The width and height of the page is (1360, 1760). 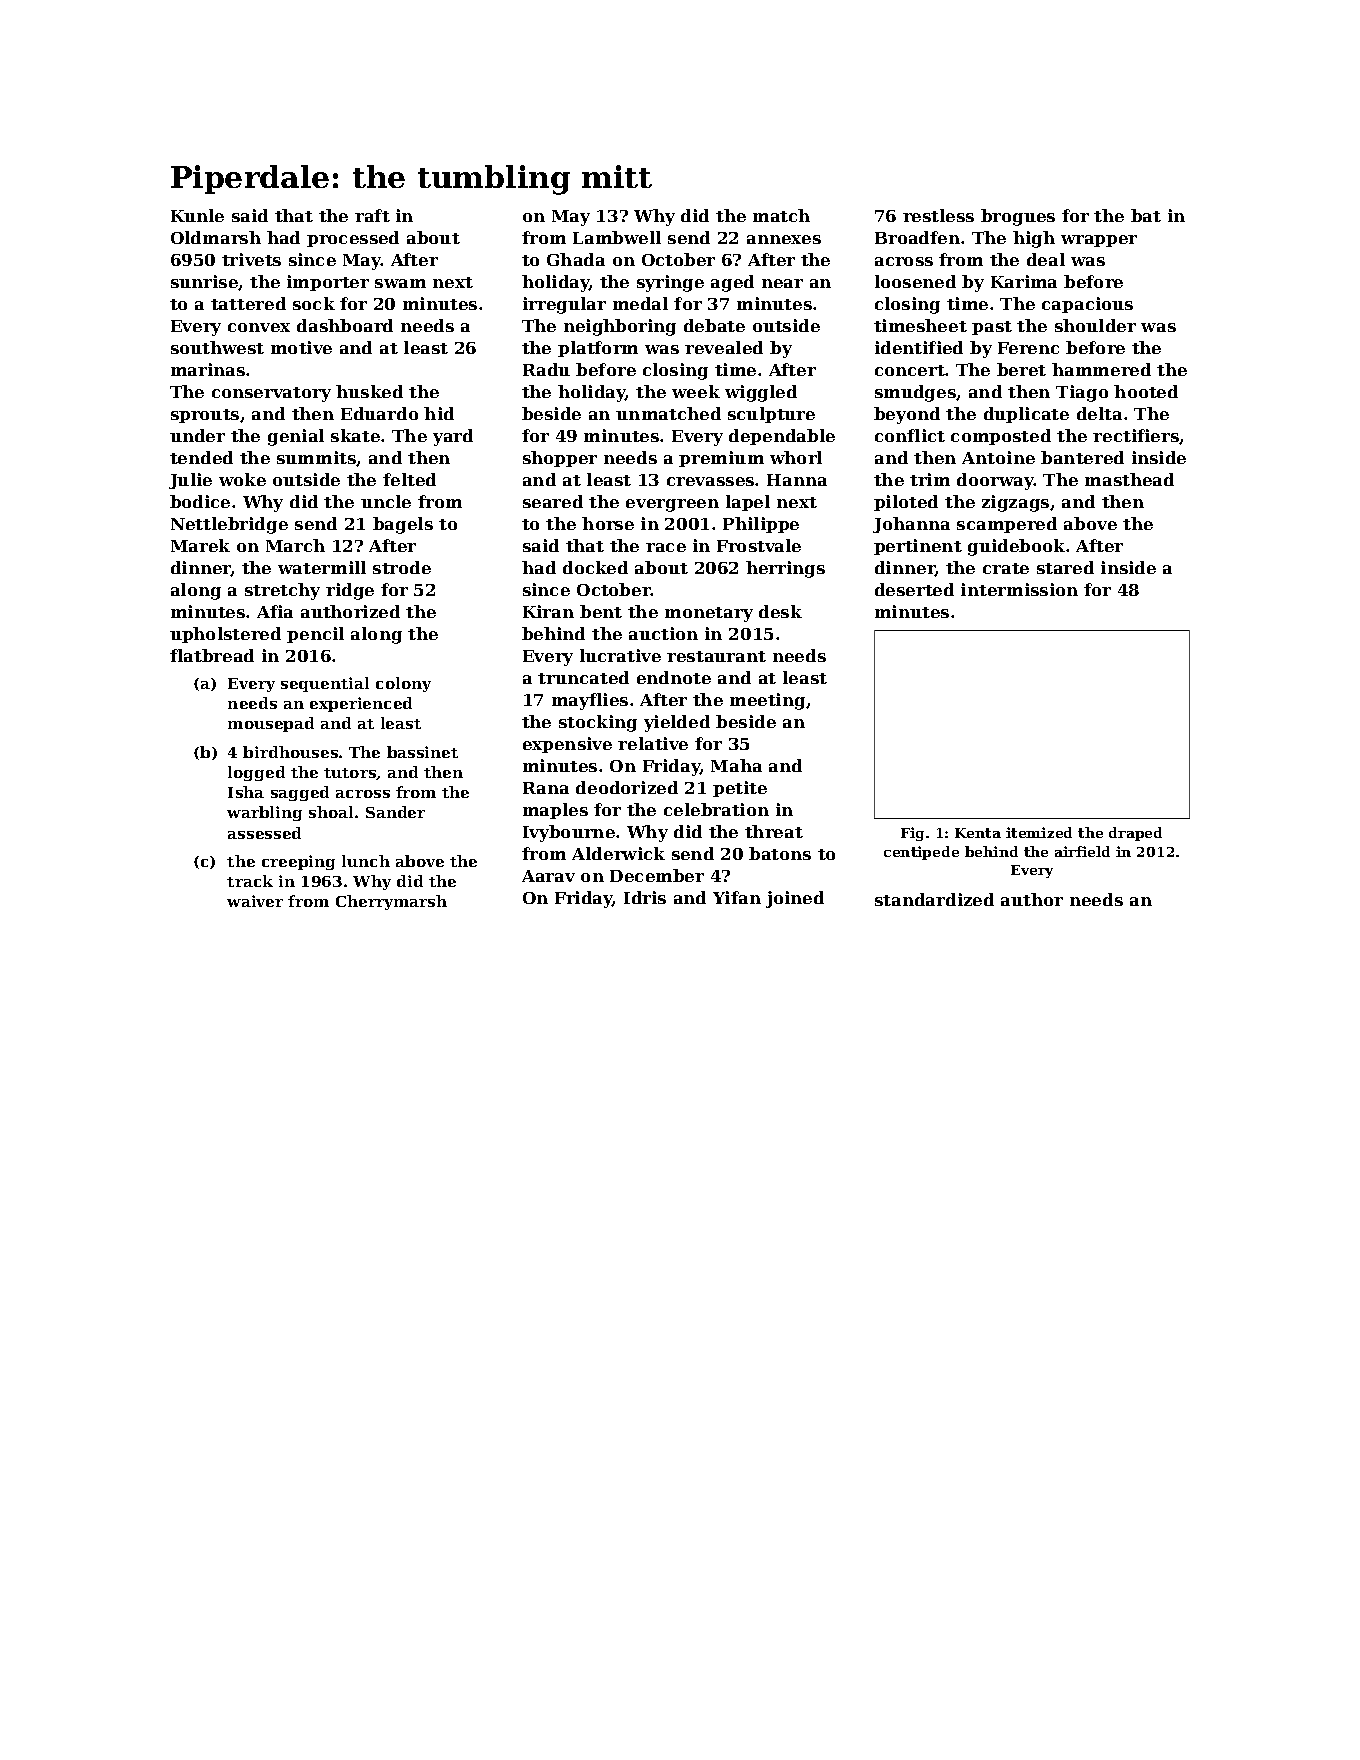 I want to click on debate, so click(x=714, y=325).
